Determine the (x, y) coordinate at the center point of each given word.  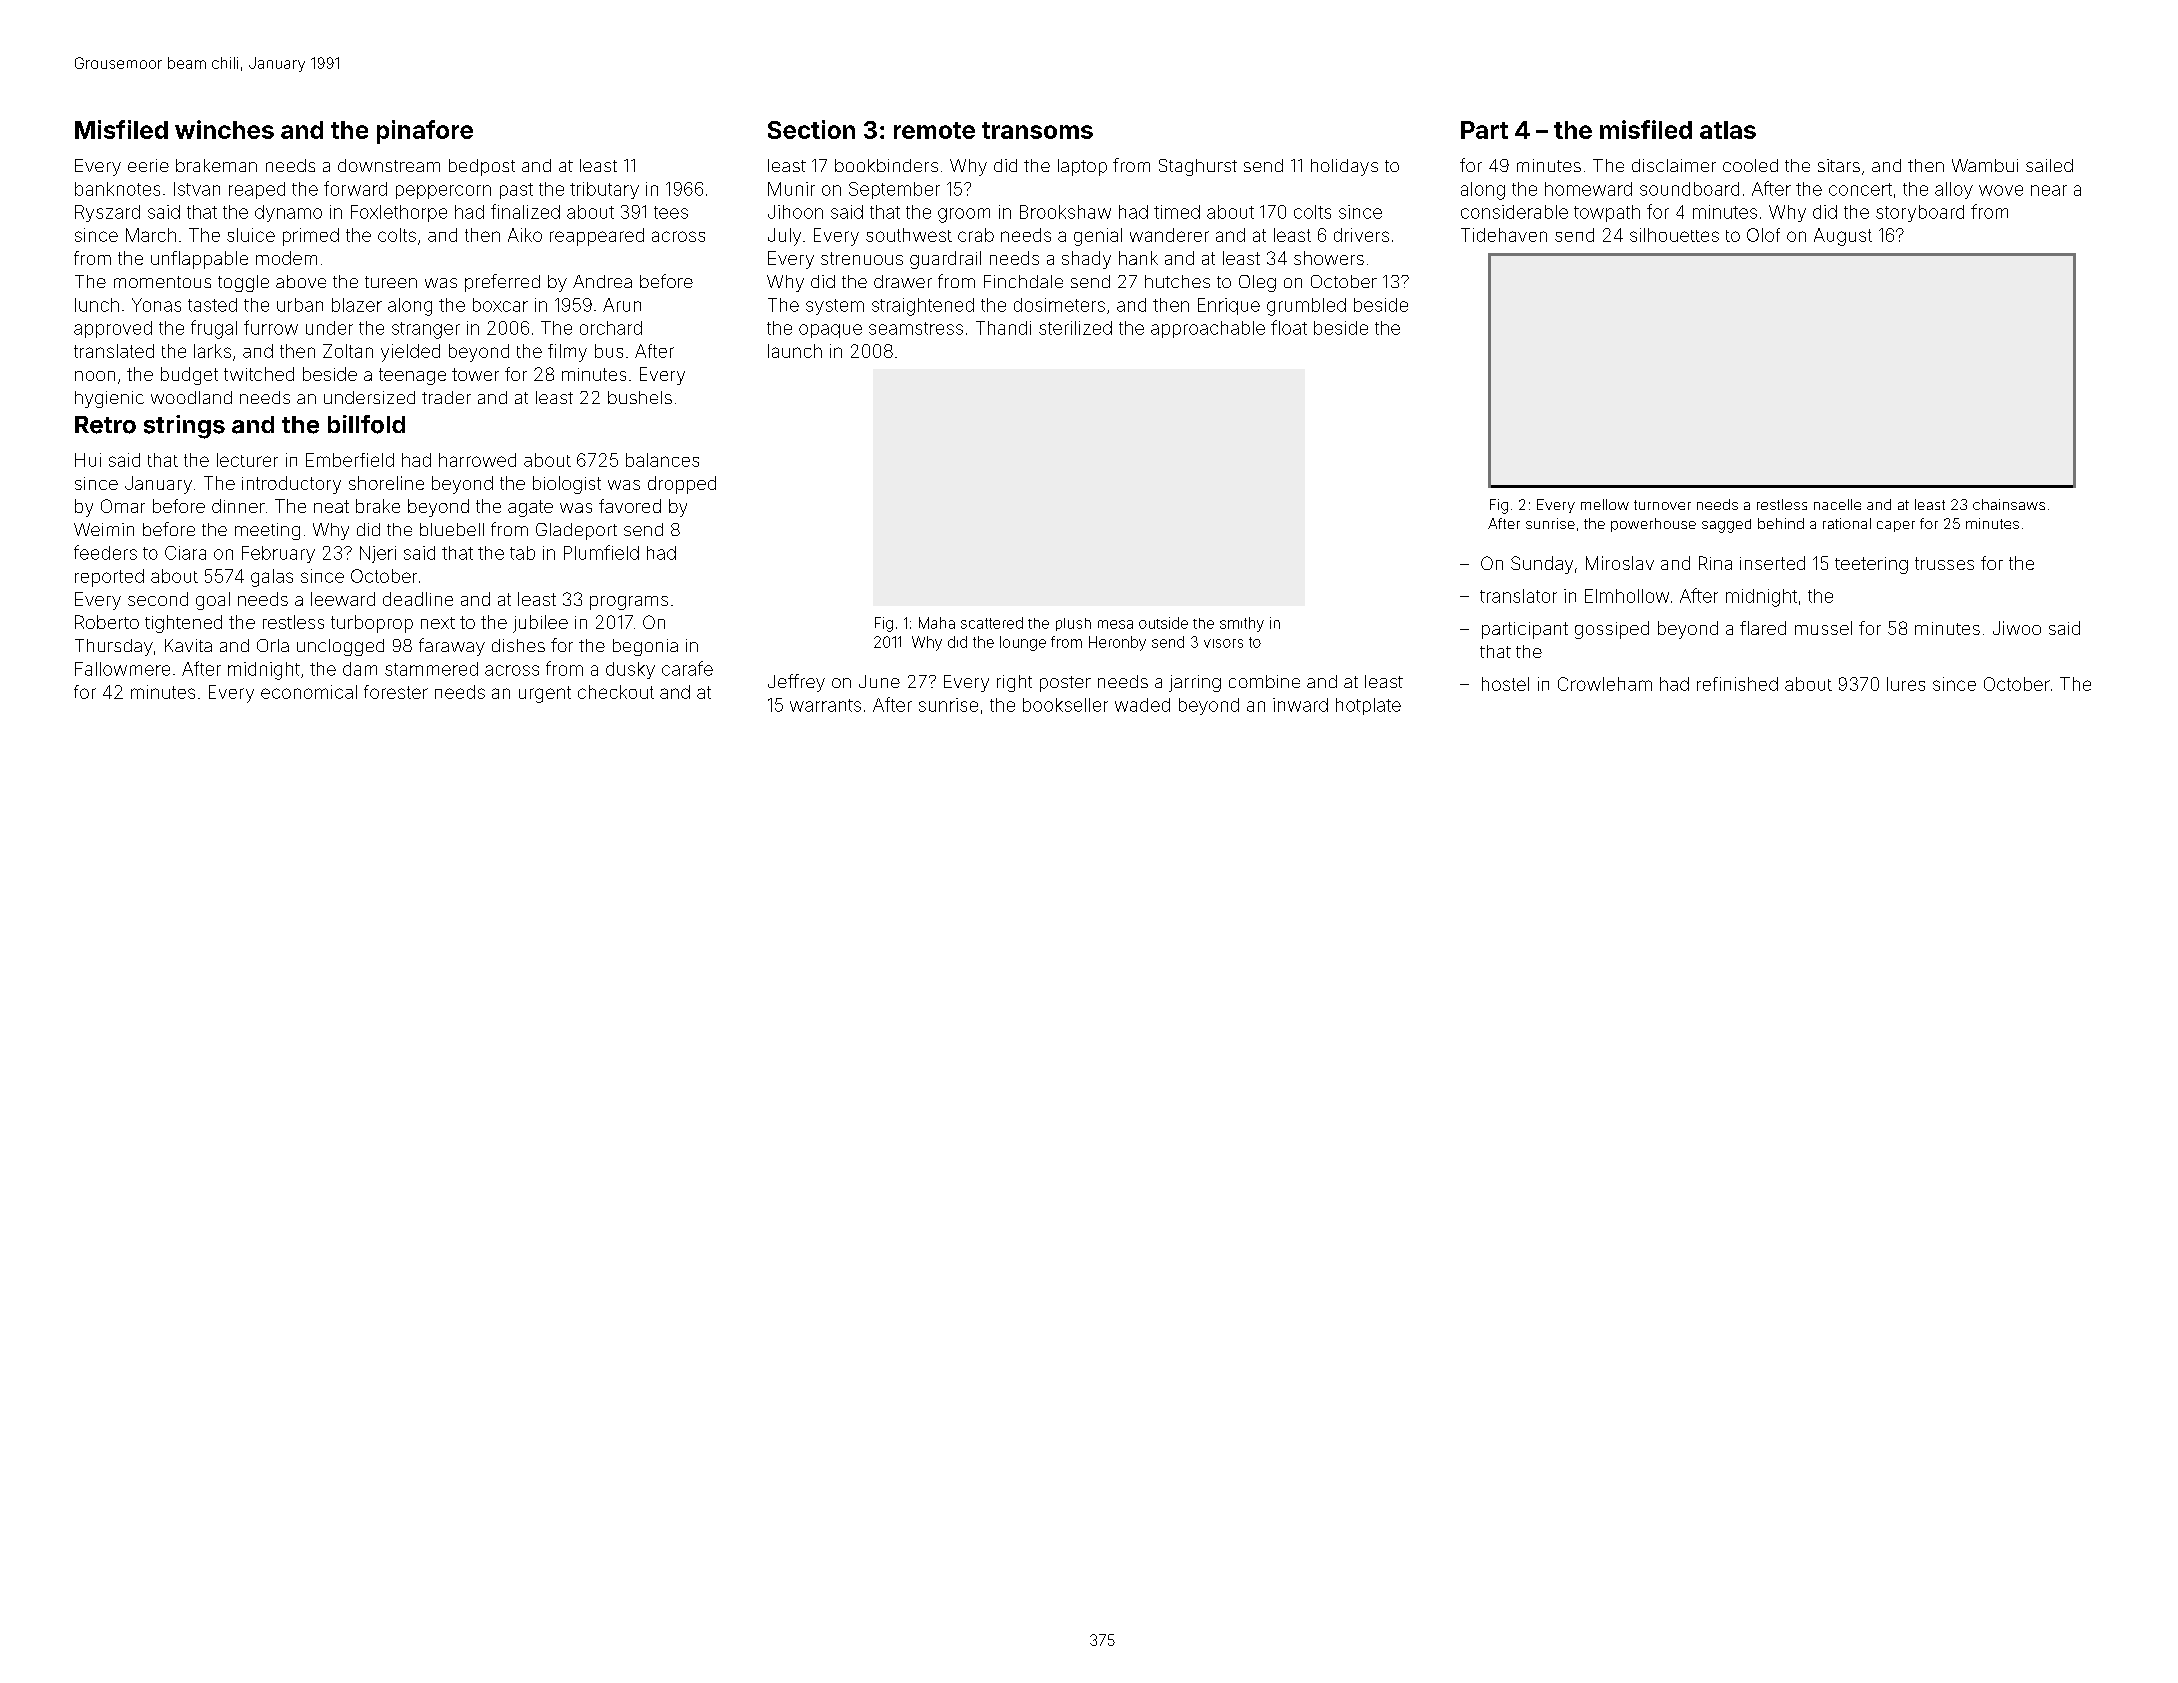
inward (1300, 705)
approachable (1208, 329)
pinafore (425, 132)
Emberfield (350, 460)
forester (396, 692)
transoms (1037, 130)
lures (1906, 684)
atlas (1728, 130)
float (1289, 327)
